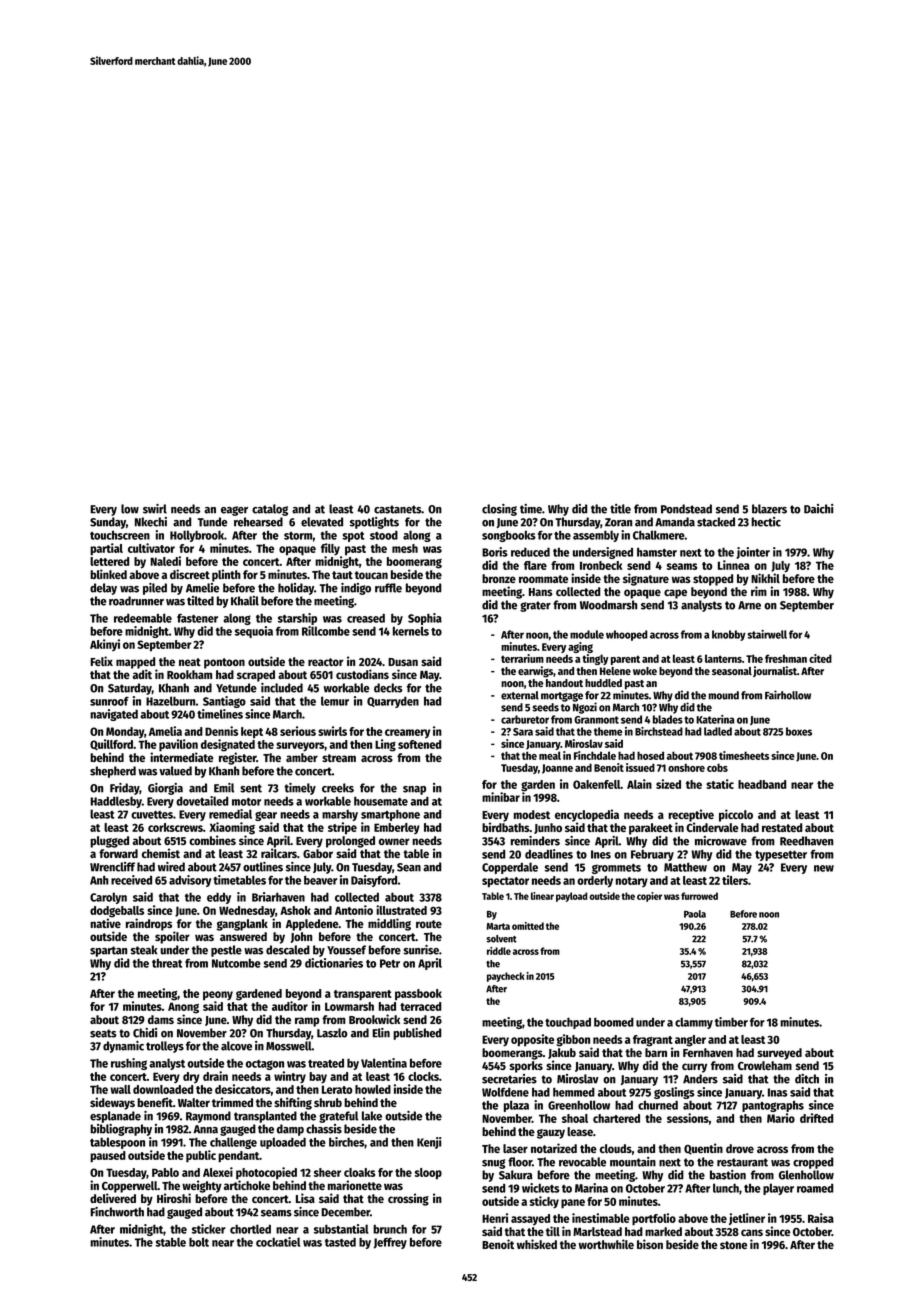 The height and width of the screenshot is (1308, 924). I want to click on Haddlesby, so click(116, 802).
